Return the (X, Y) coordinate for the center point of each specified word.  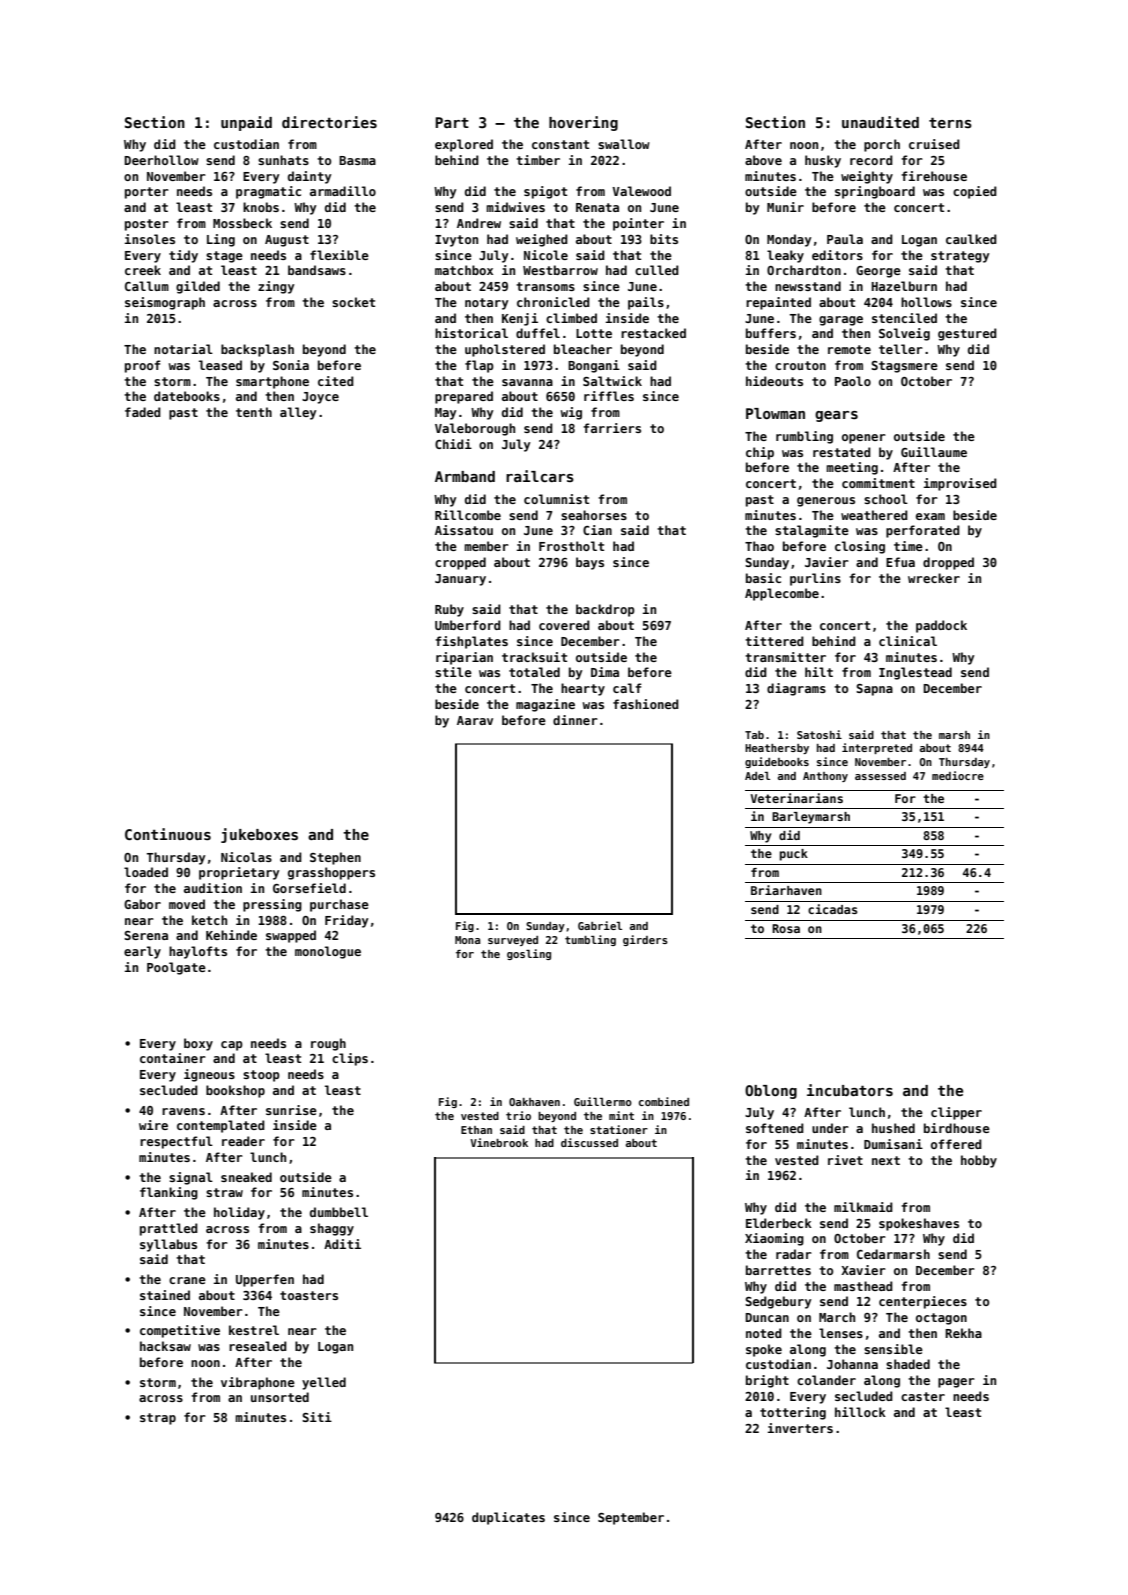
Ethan (476, 1130)
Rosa (786, 928)
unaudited (880, 122)
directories (329, 122)
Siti (317, 1417)
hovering (583, 123)
